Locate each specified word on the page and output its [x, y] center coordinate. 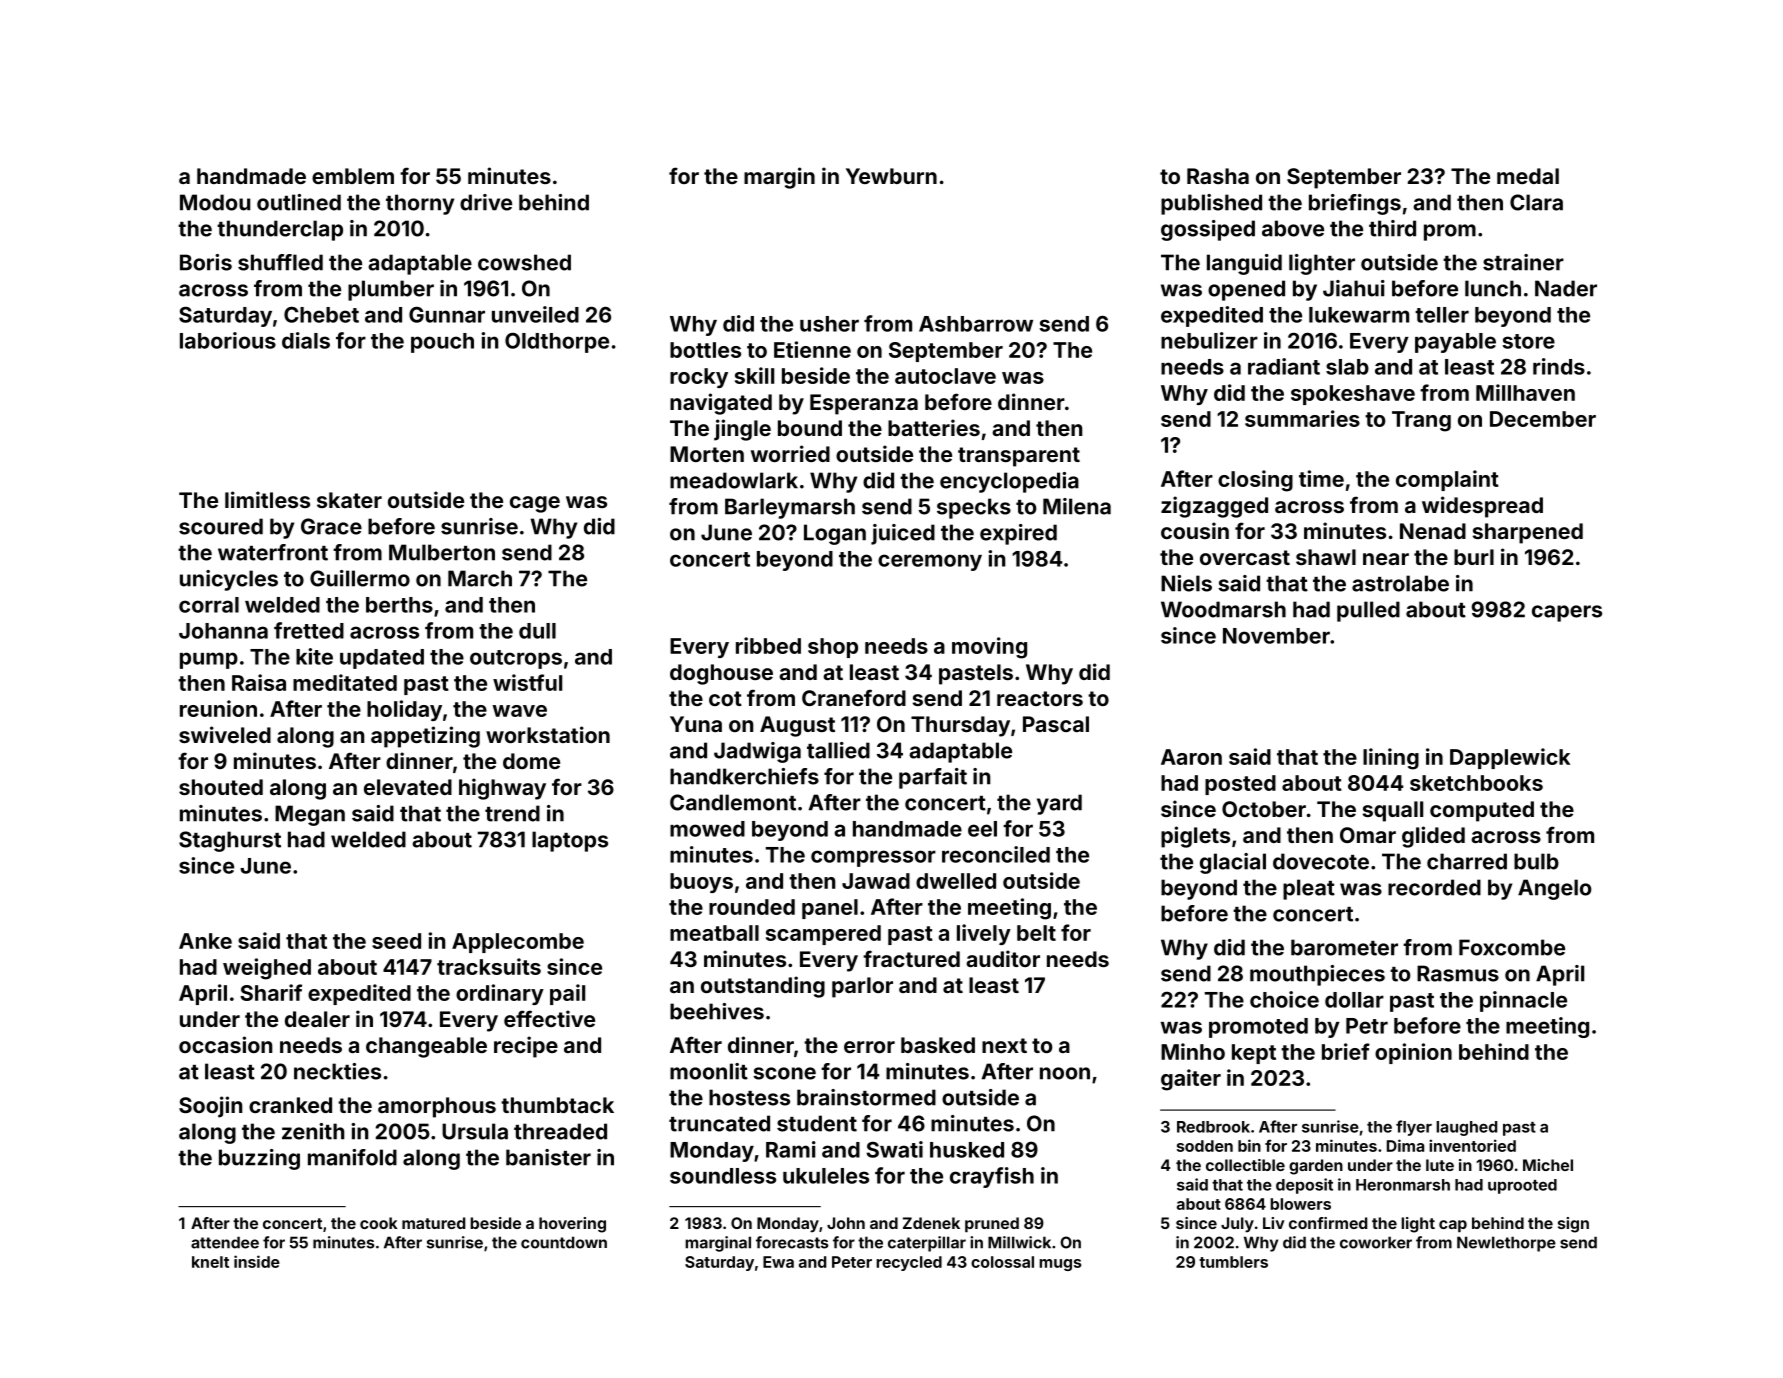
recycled [909, 1263]
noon [1065, 1073]
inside [257, 1261]
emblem [353, 176]
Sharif [271, 992]
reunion [218, 708]
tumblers [1233, 1262]
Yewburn [891, 176]
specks [974, 508]
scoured [221, 526]
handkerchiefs [744, 776]
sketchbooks [1476, 783]
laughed [1466, 1128]
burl [1474, 557]
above [1293, 228]
